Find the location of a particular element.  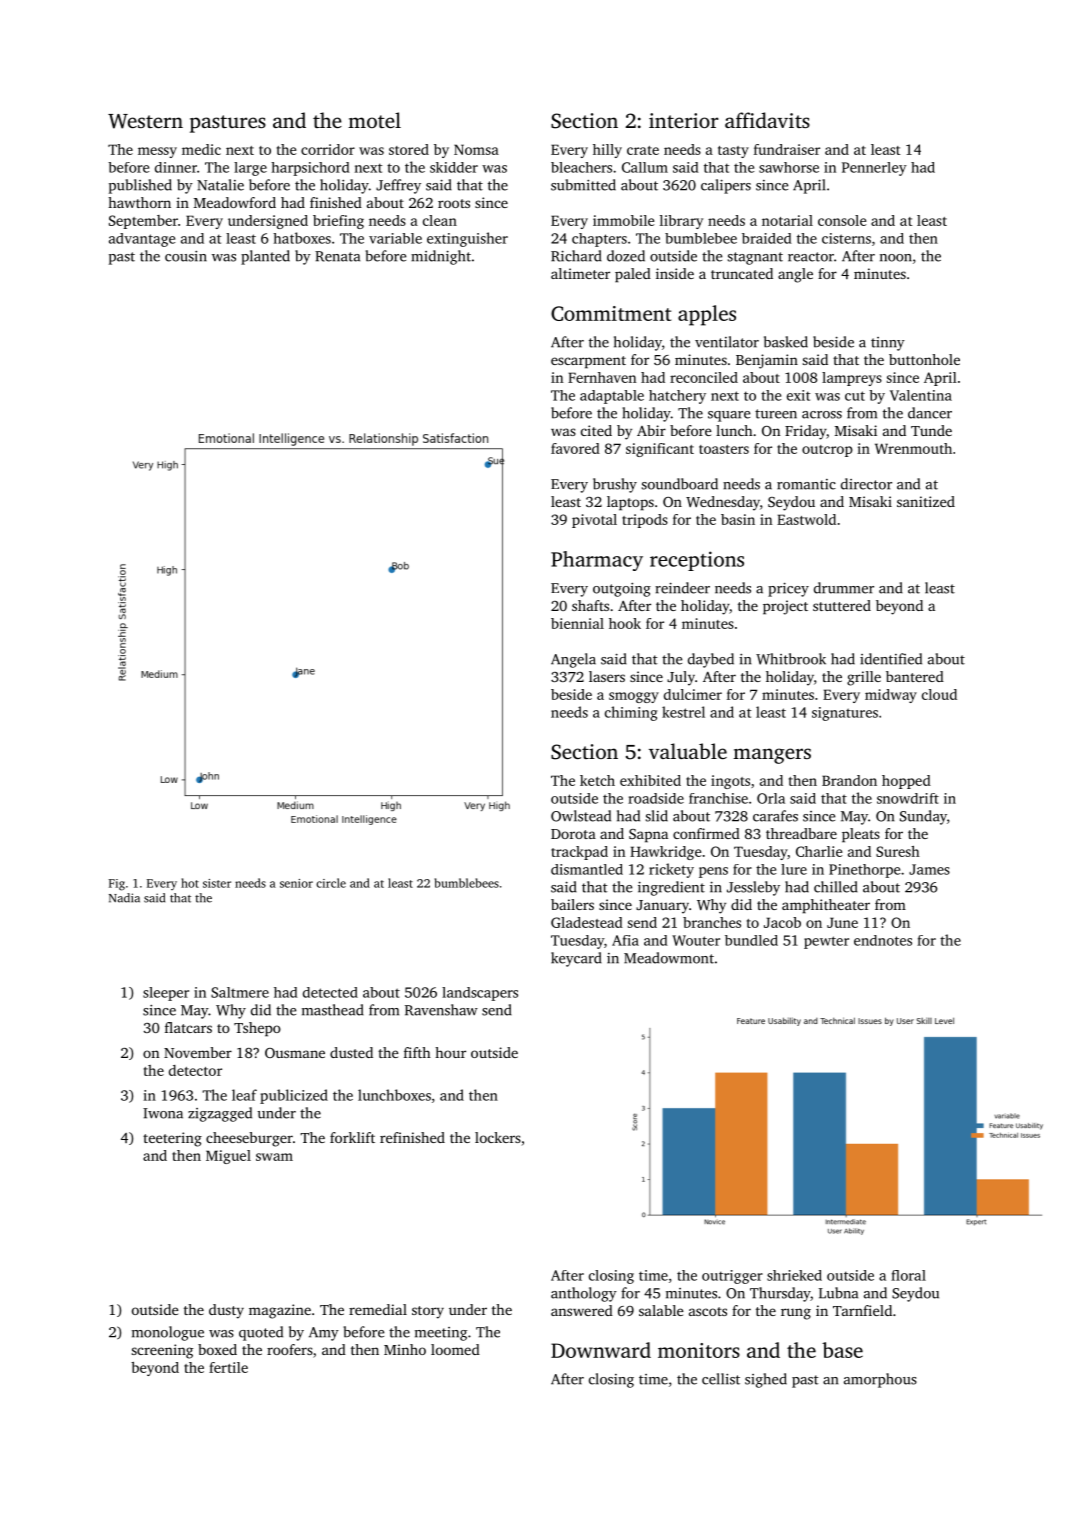

Angela is located at coordinates (573, 660).
